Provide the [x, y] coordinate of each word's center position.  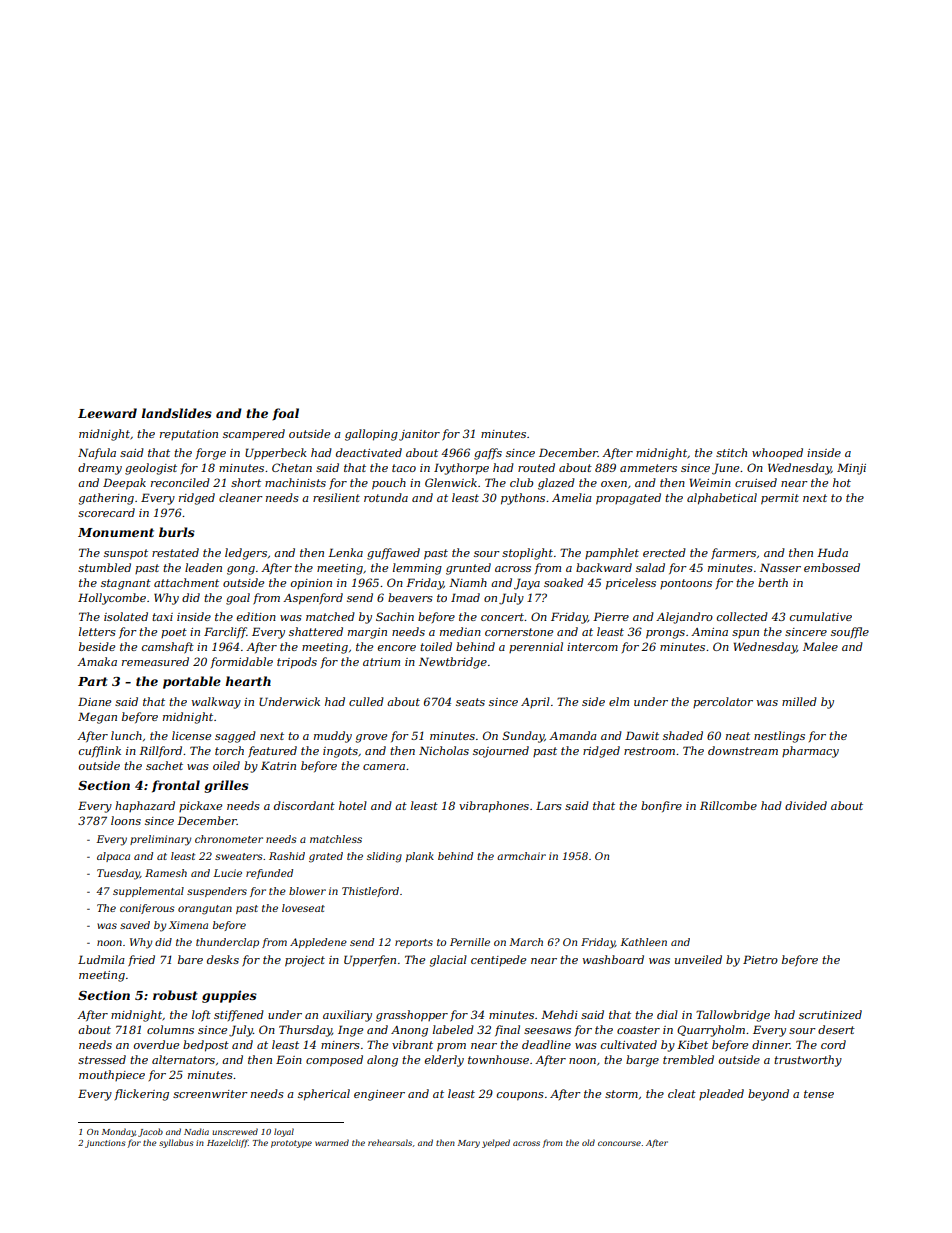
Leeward [107, 413]
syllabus [176, 1143]
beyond [768, 1095]
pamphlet [612, 554]
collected [742, 616]
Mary [469, 1144]
